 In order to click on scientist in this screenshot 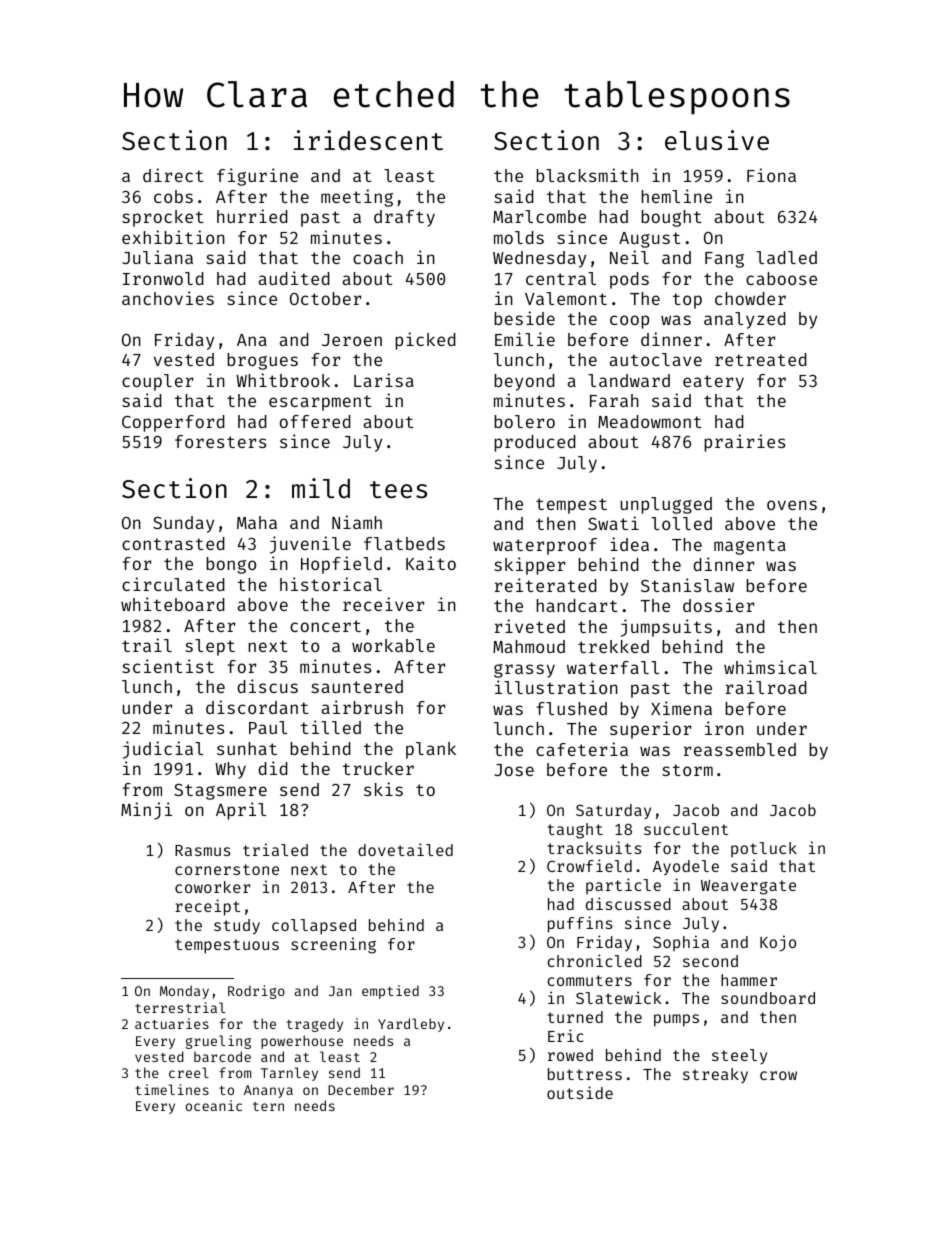, I will do `click(168, 666)`.
